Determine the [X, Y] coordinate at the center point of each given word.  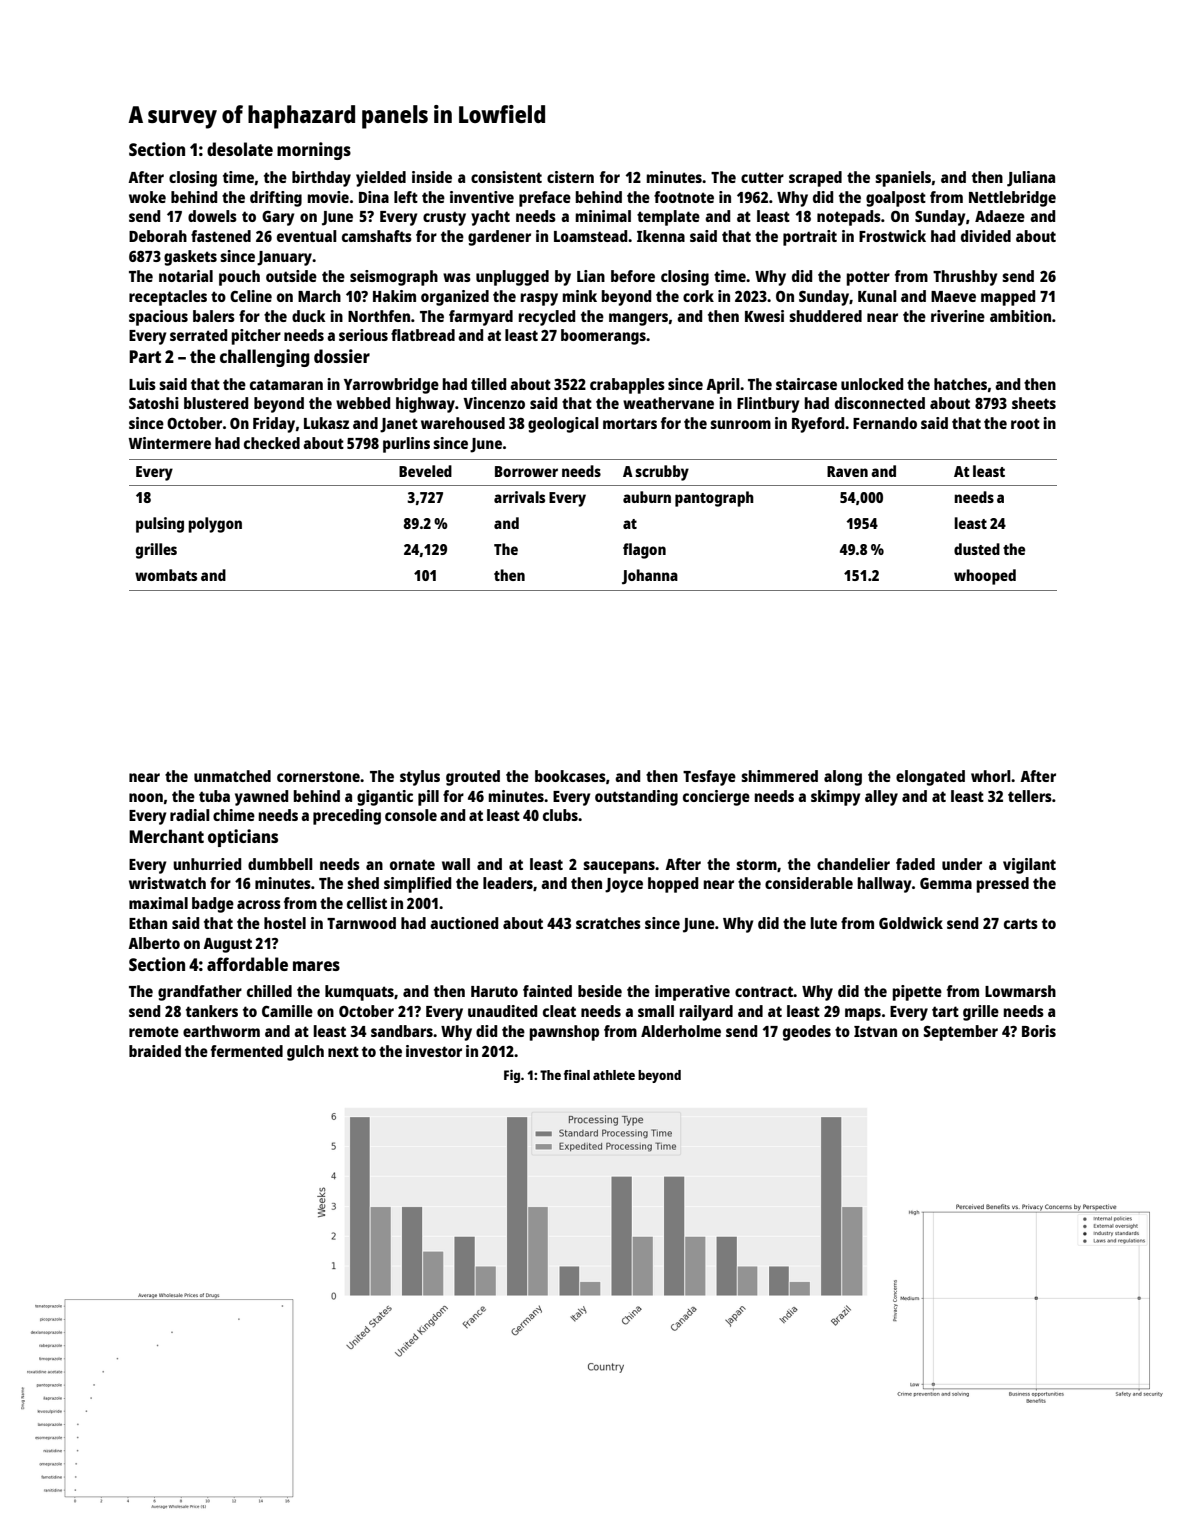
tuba [214, 796]
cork [698, 296]
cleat [559, 1011]
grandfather [200, 993]
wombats [166, 575]
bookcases [570, 776]
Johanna [650, 577]
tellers [1030, 796]
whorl [991, 776]
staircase [806, 384]
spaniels [903, 179]
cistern [570, 177]
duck [309, 316]
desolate [240, 149]
